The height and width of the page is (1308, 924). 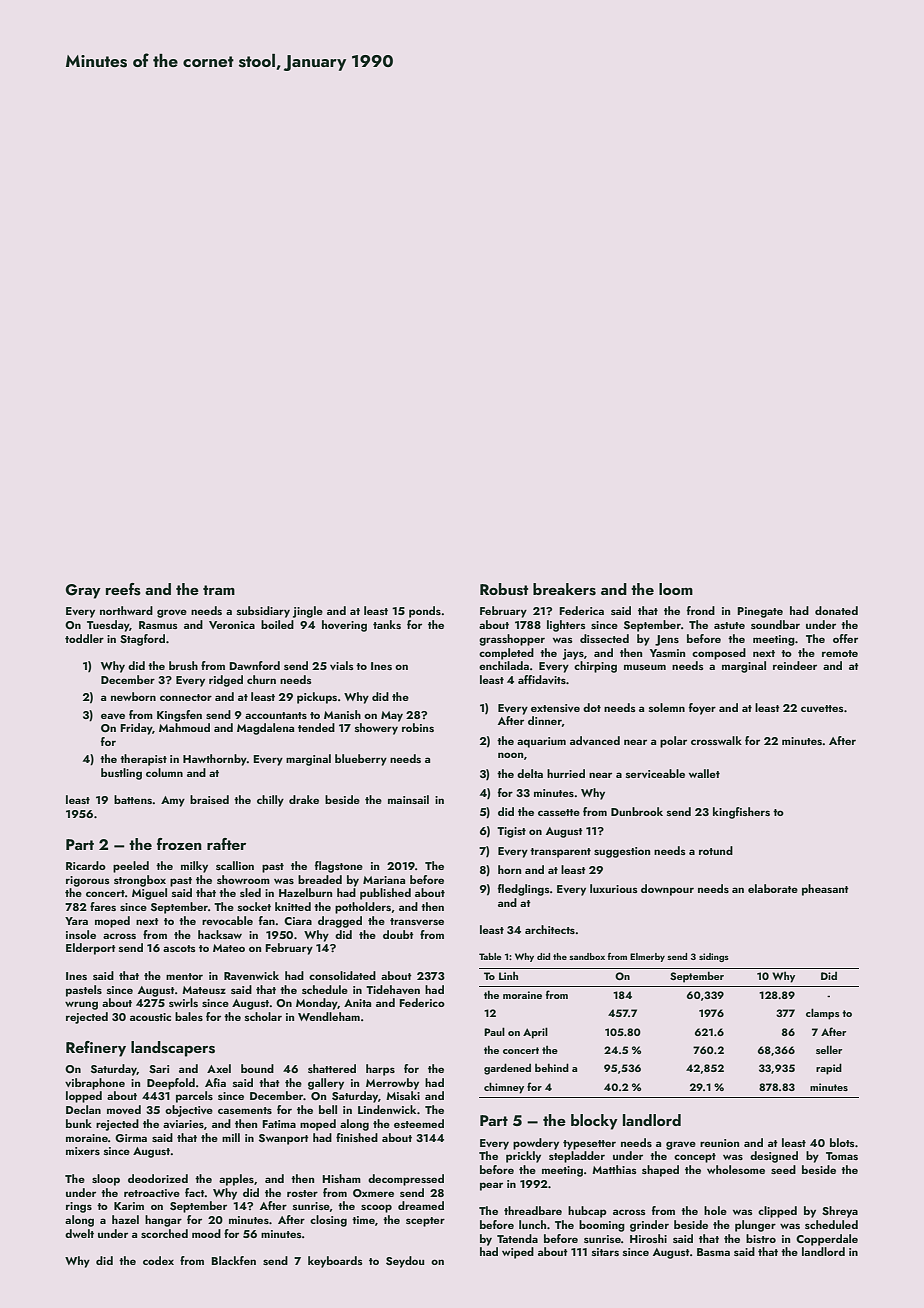 What do you see at coordinates (504, 1088) in the page?
I see `chimney` at bounding box center [504, 1088].
